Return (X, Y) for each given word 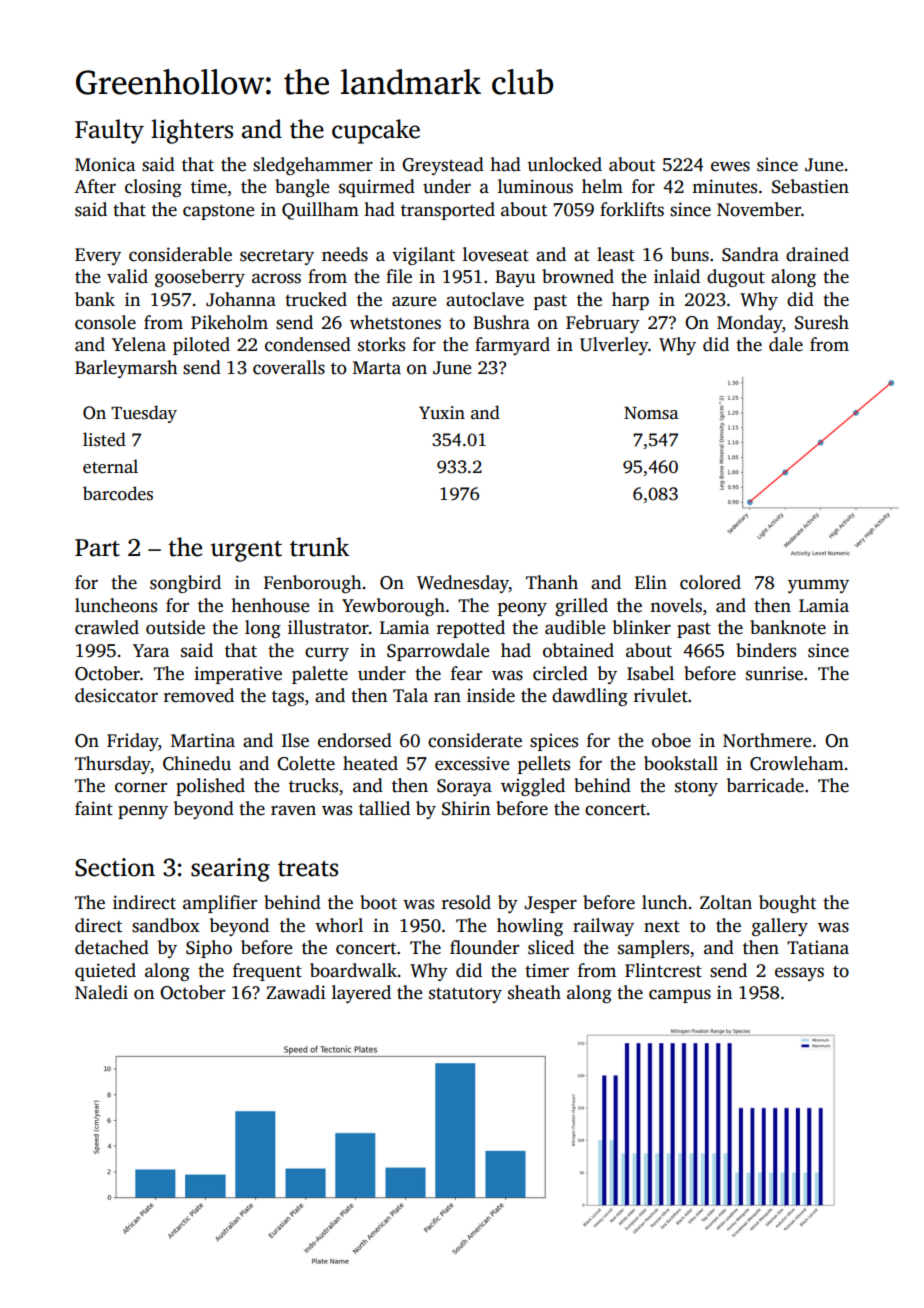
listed (104, 439)
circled (560, 673)
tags (288, 698)
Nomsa (651, 413)
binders (766, 650)
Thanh (552, 582)
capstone (218, 212)
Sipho (209, 949)
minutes (724, 186)
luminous (535, 186)
